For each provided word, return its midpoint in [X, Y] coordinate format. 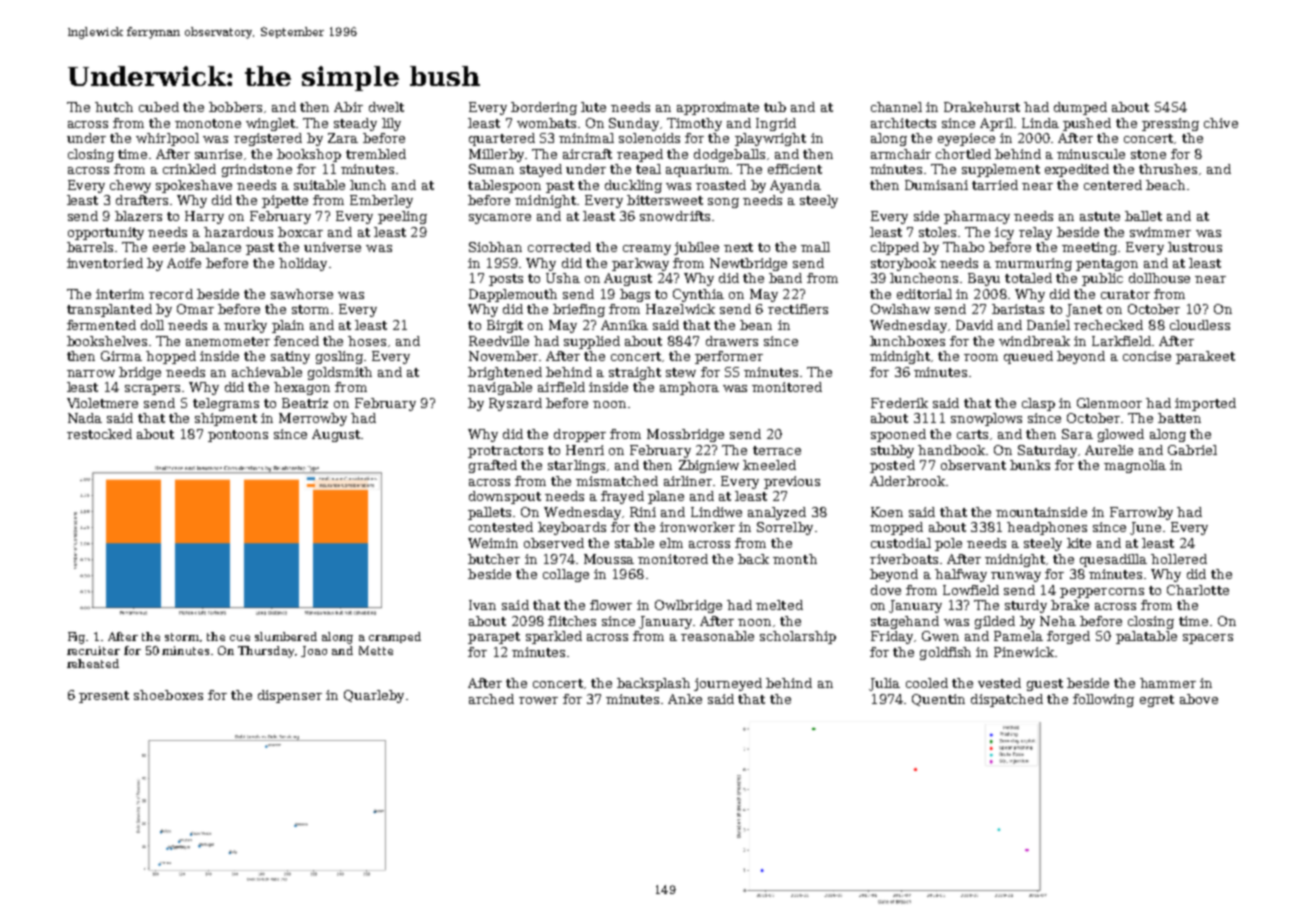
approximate [718, 108]
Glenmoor [1109, 403]
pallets [489, 513]
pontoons [238, 436]
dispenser [290, 696]
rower [538, 700]
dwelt [386, 107]
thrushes [1168, 169]
